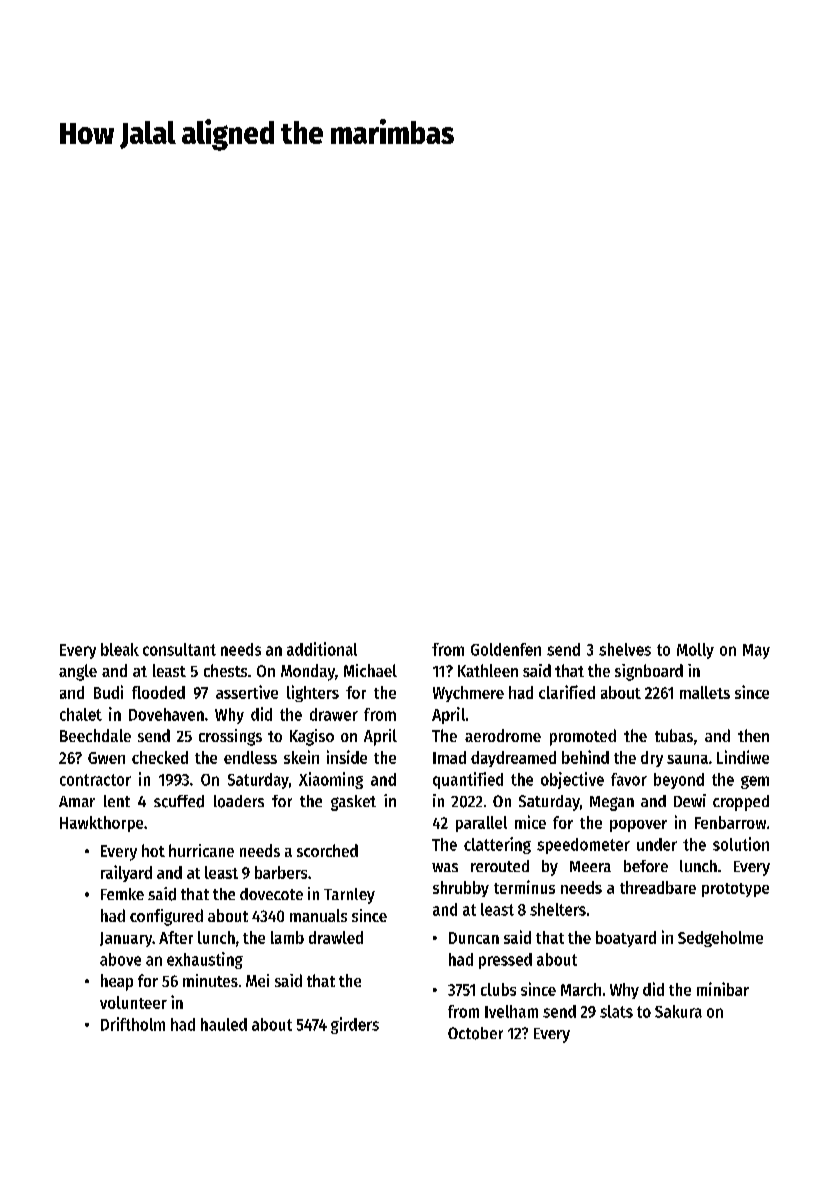 The width and height of the page is (829, 1177). What do you see at coordinates (210, 980) in the page?
I see `minutes` at bounding box center [210, 980].
